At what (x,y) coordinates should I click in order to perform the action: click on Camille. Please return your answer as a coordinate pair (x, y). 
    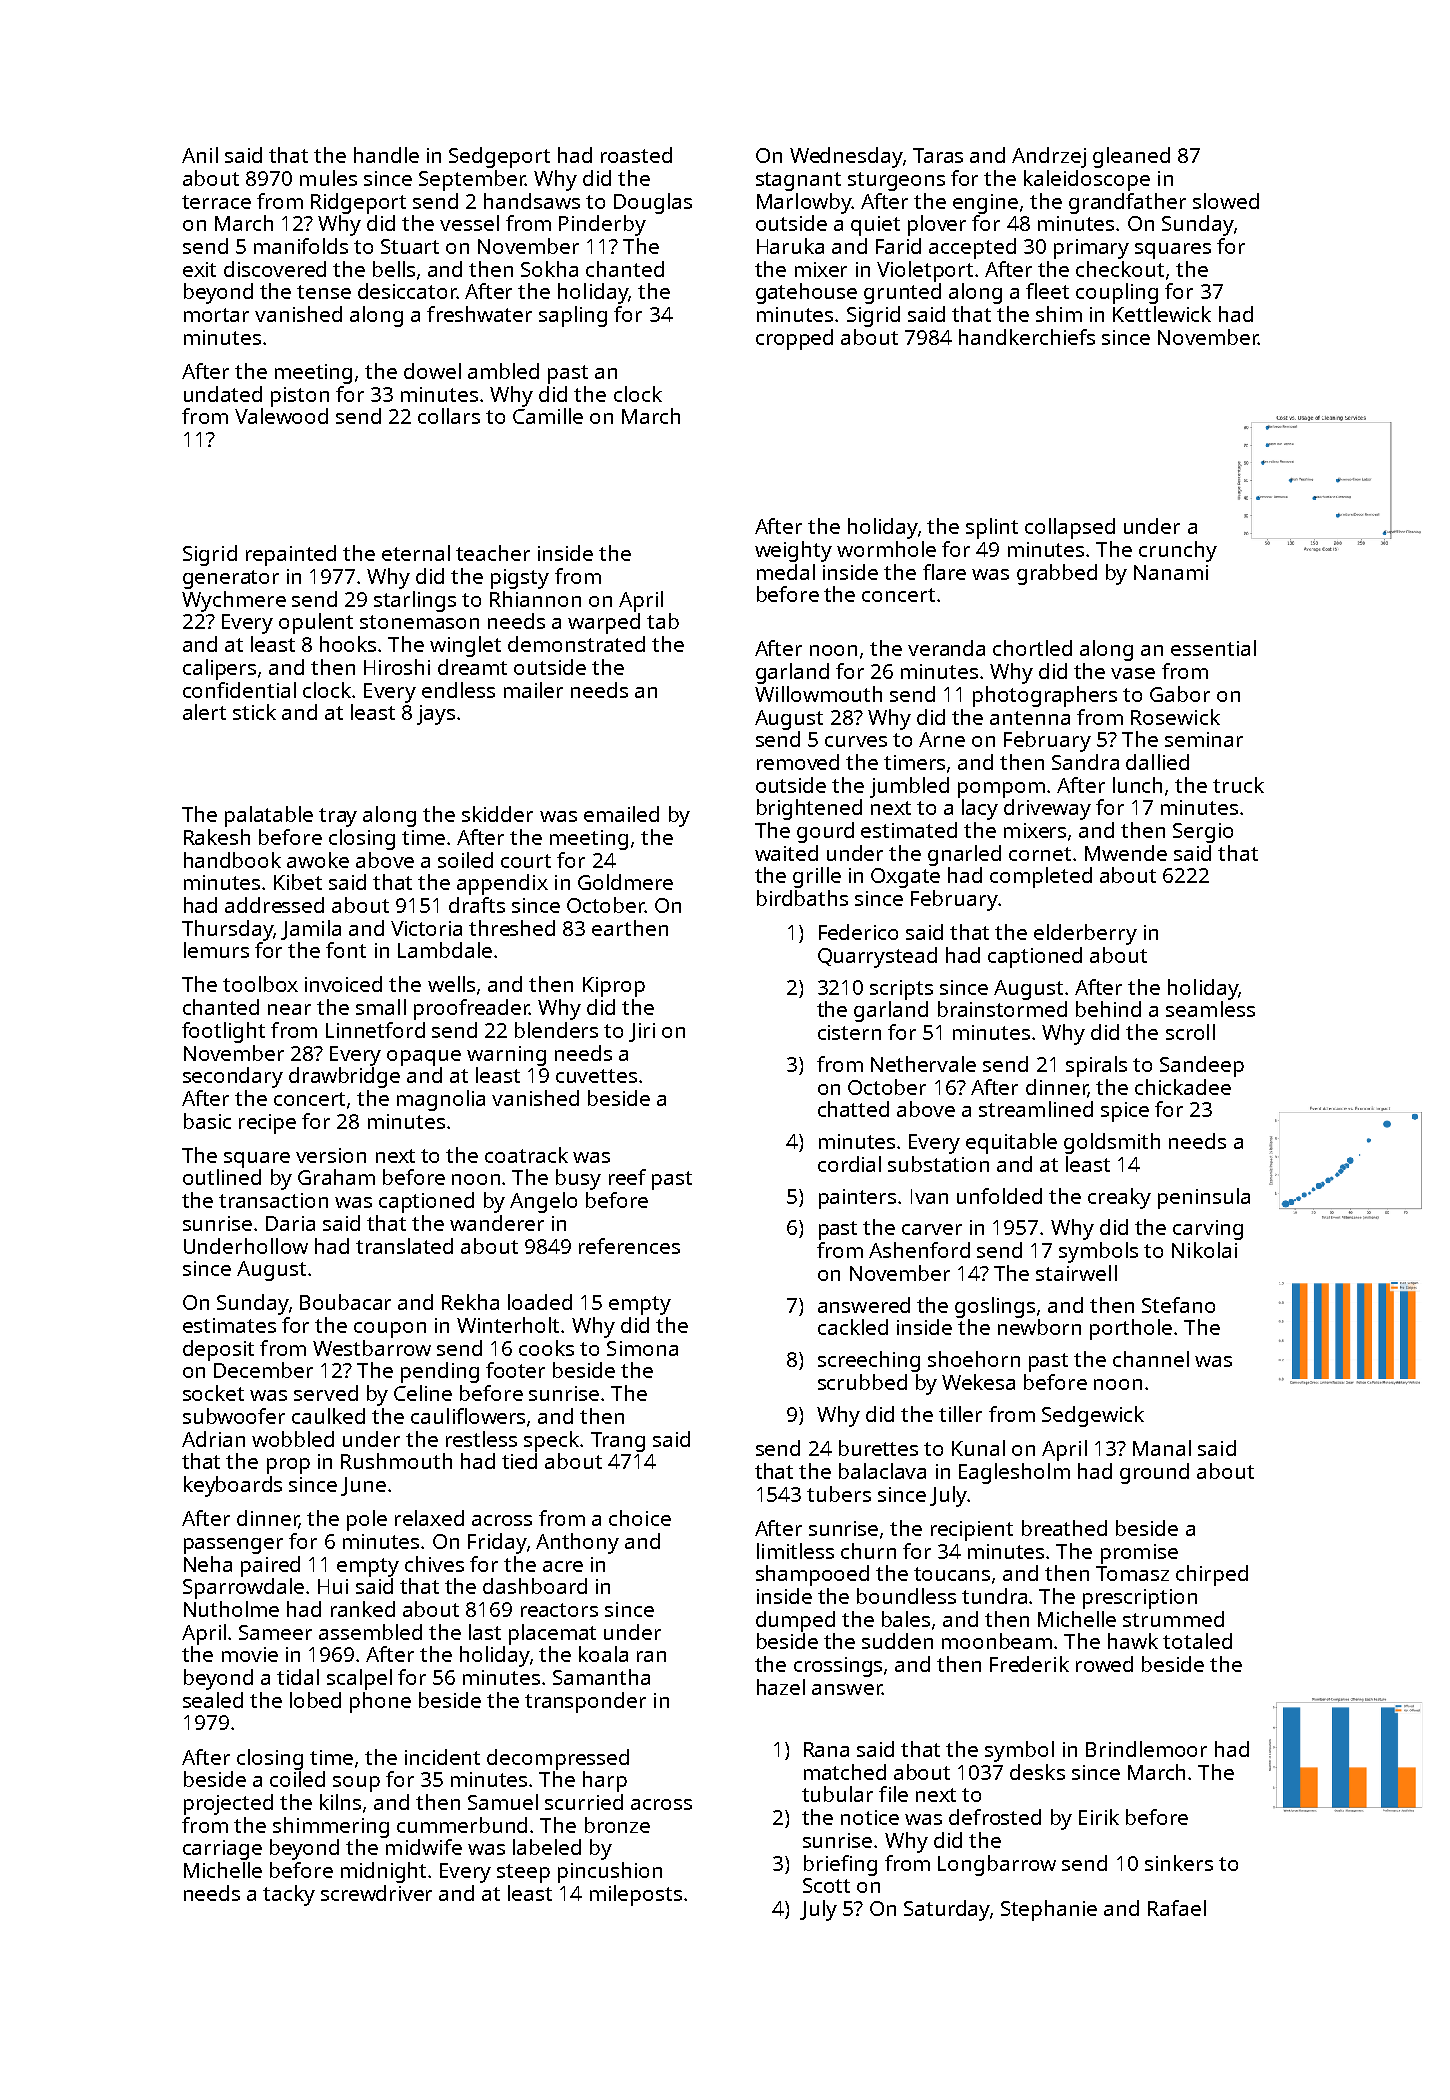
    Looking at the image, I should click on (548, 416).
